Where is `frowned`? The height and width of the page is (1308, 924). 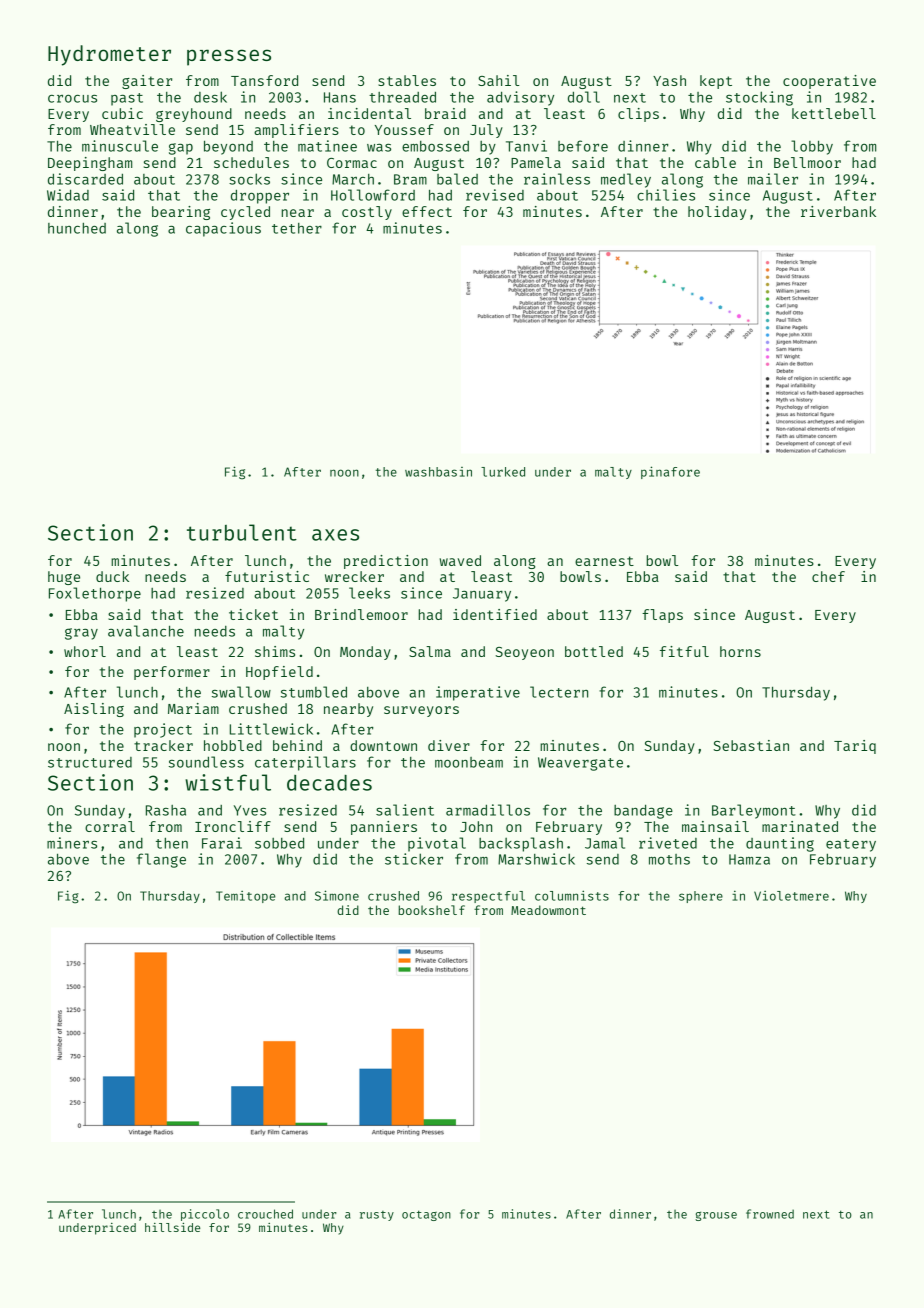 frowned is located at coordinates (770, 1214).
